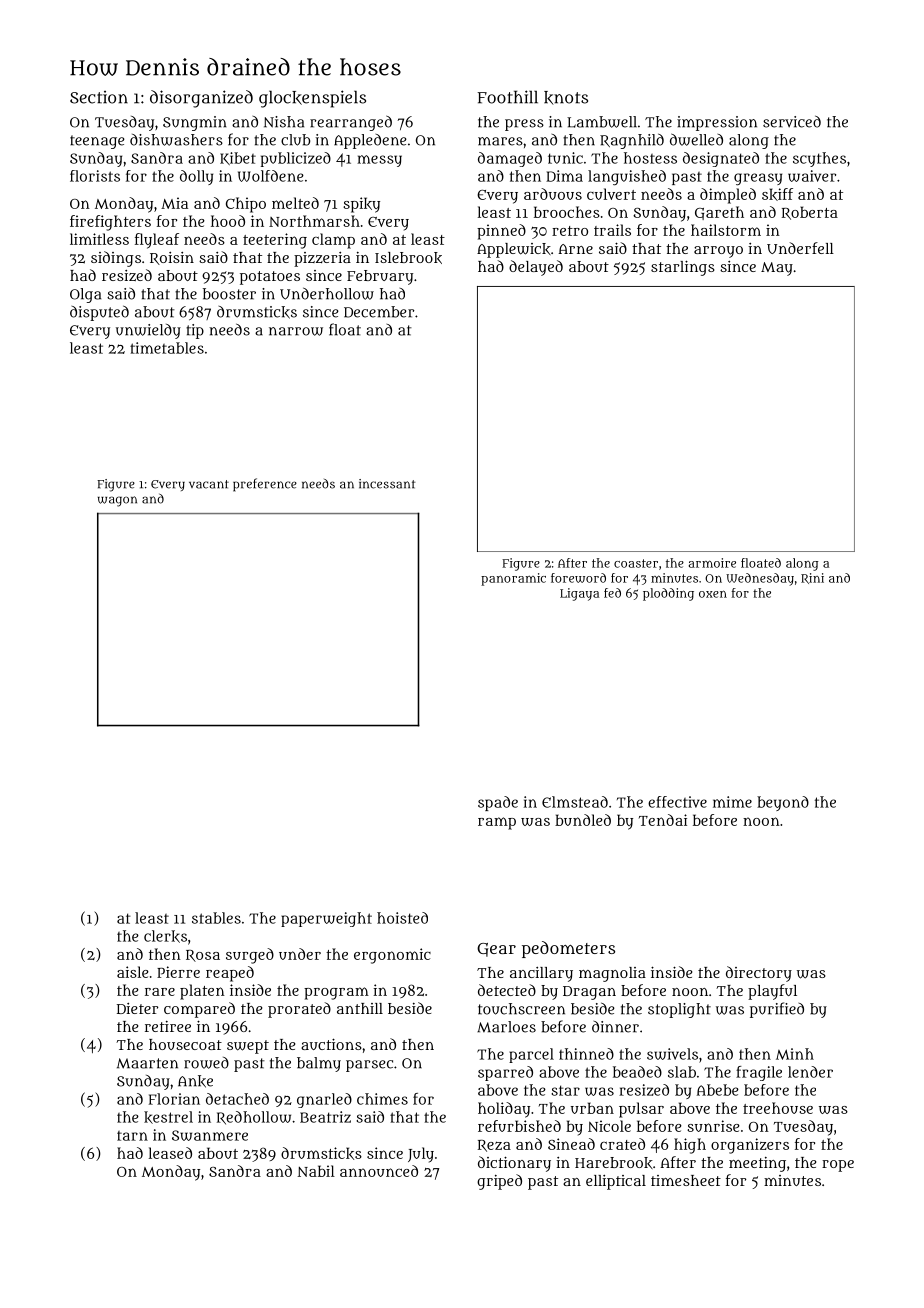 The height and width of the screenshot is (1308, 924). Describe the element at coordinates (316, 1171) in the screenshot. I see `Nabil` at that location.
